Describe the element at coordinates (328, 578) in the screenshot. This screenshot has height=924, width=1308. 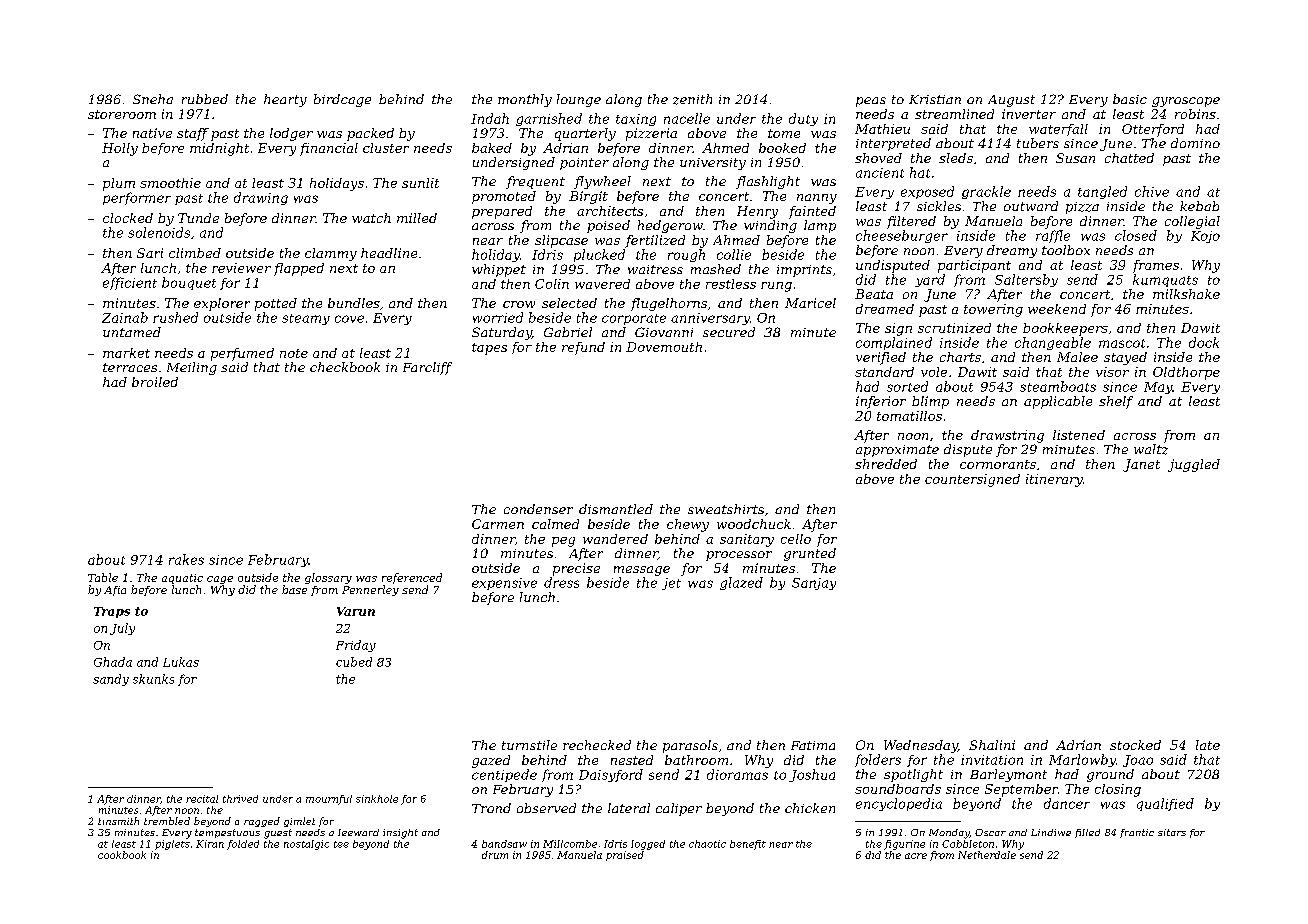
I see `glossary` at that location.
